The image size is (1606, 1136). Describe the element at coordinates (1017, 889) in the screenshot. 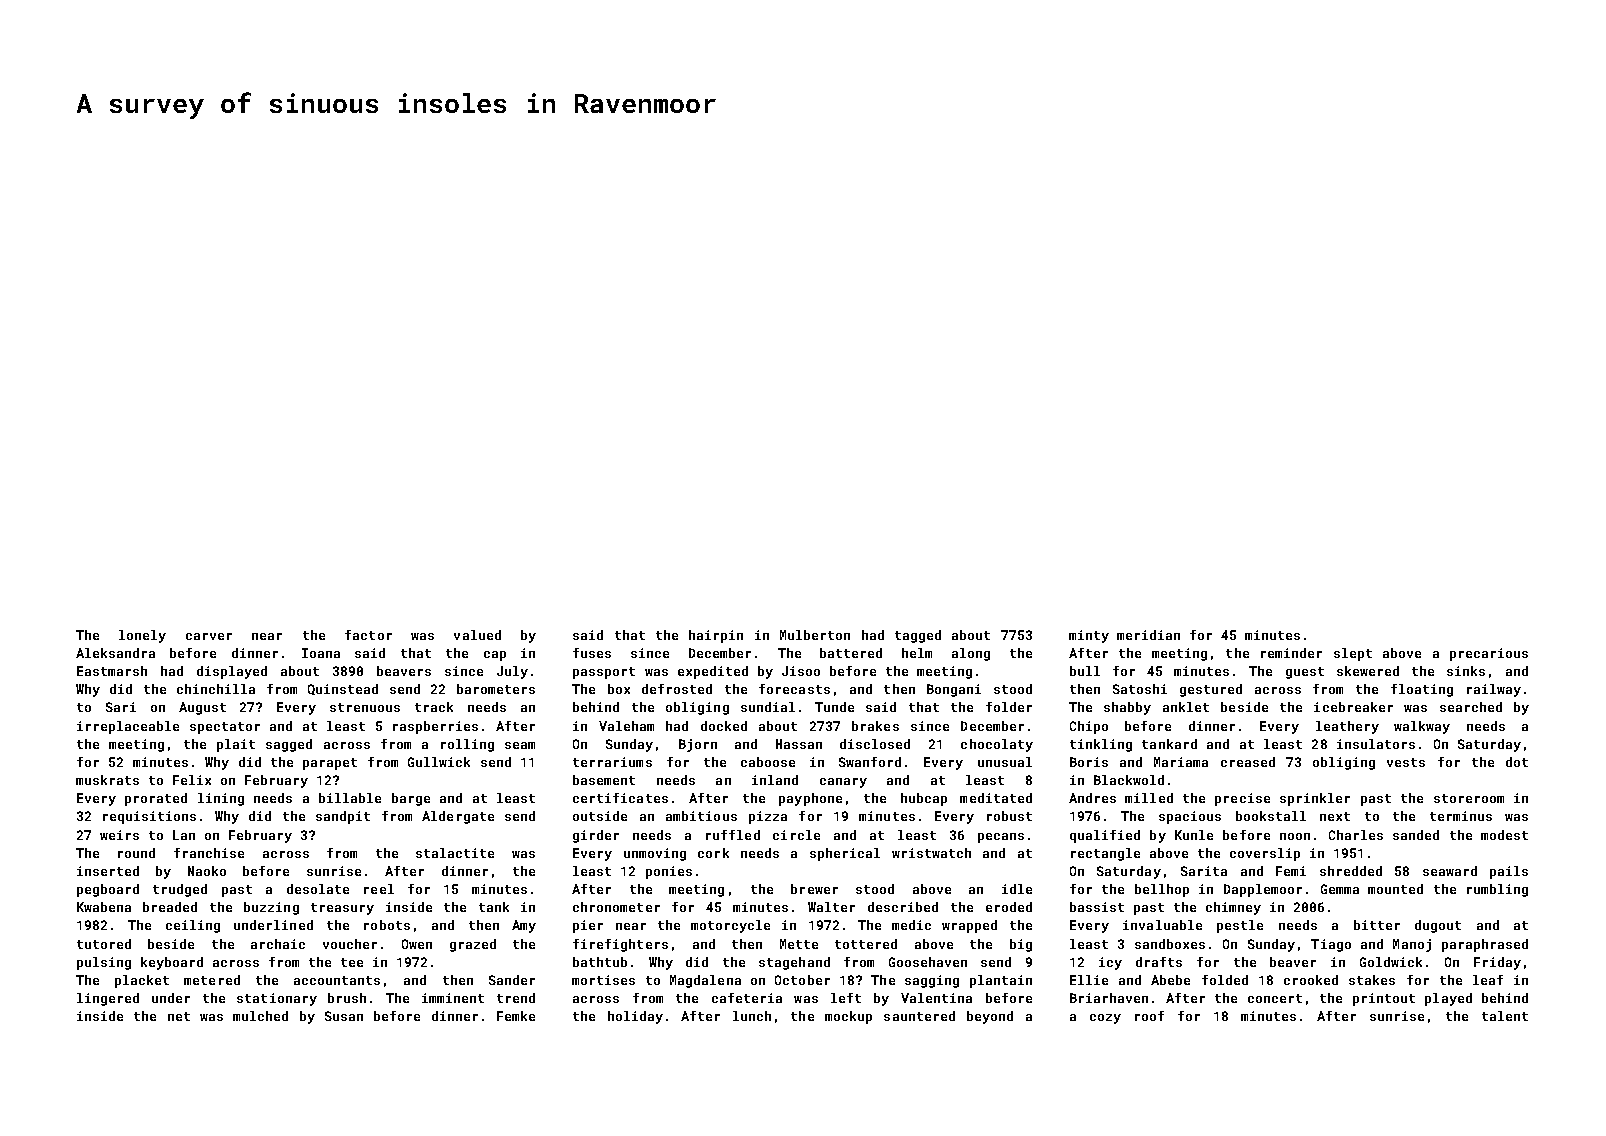

I see `idle` at that location.
